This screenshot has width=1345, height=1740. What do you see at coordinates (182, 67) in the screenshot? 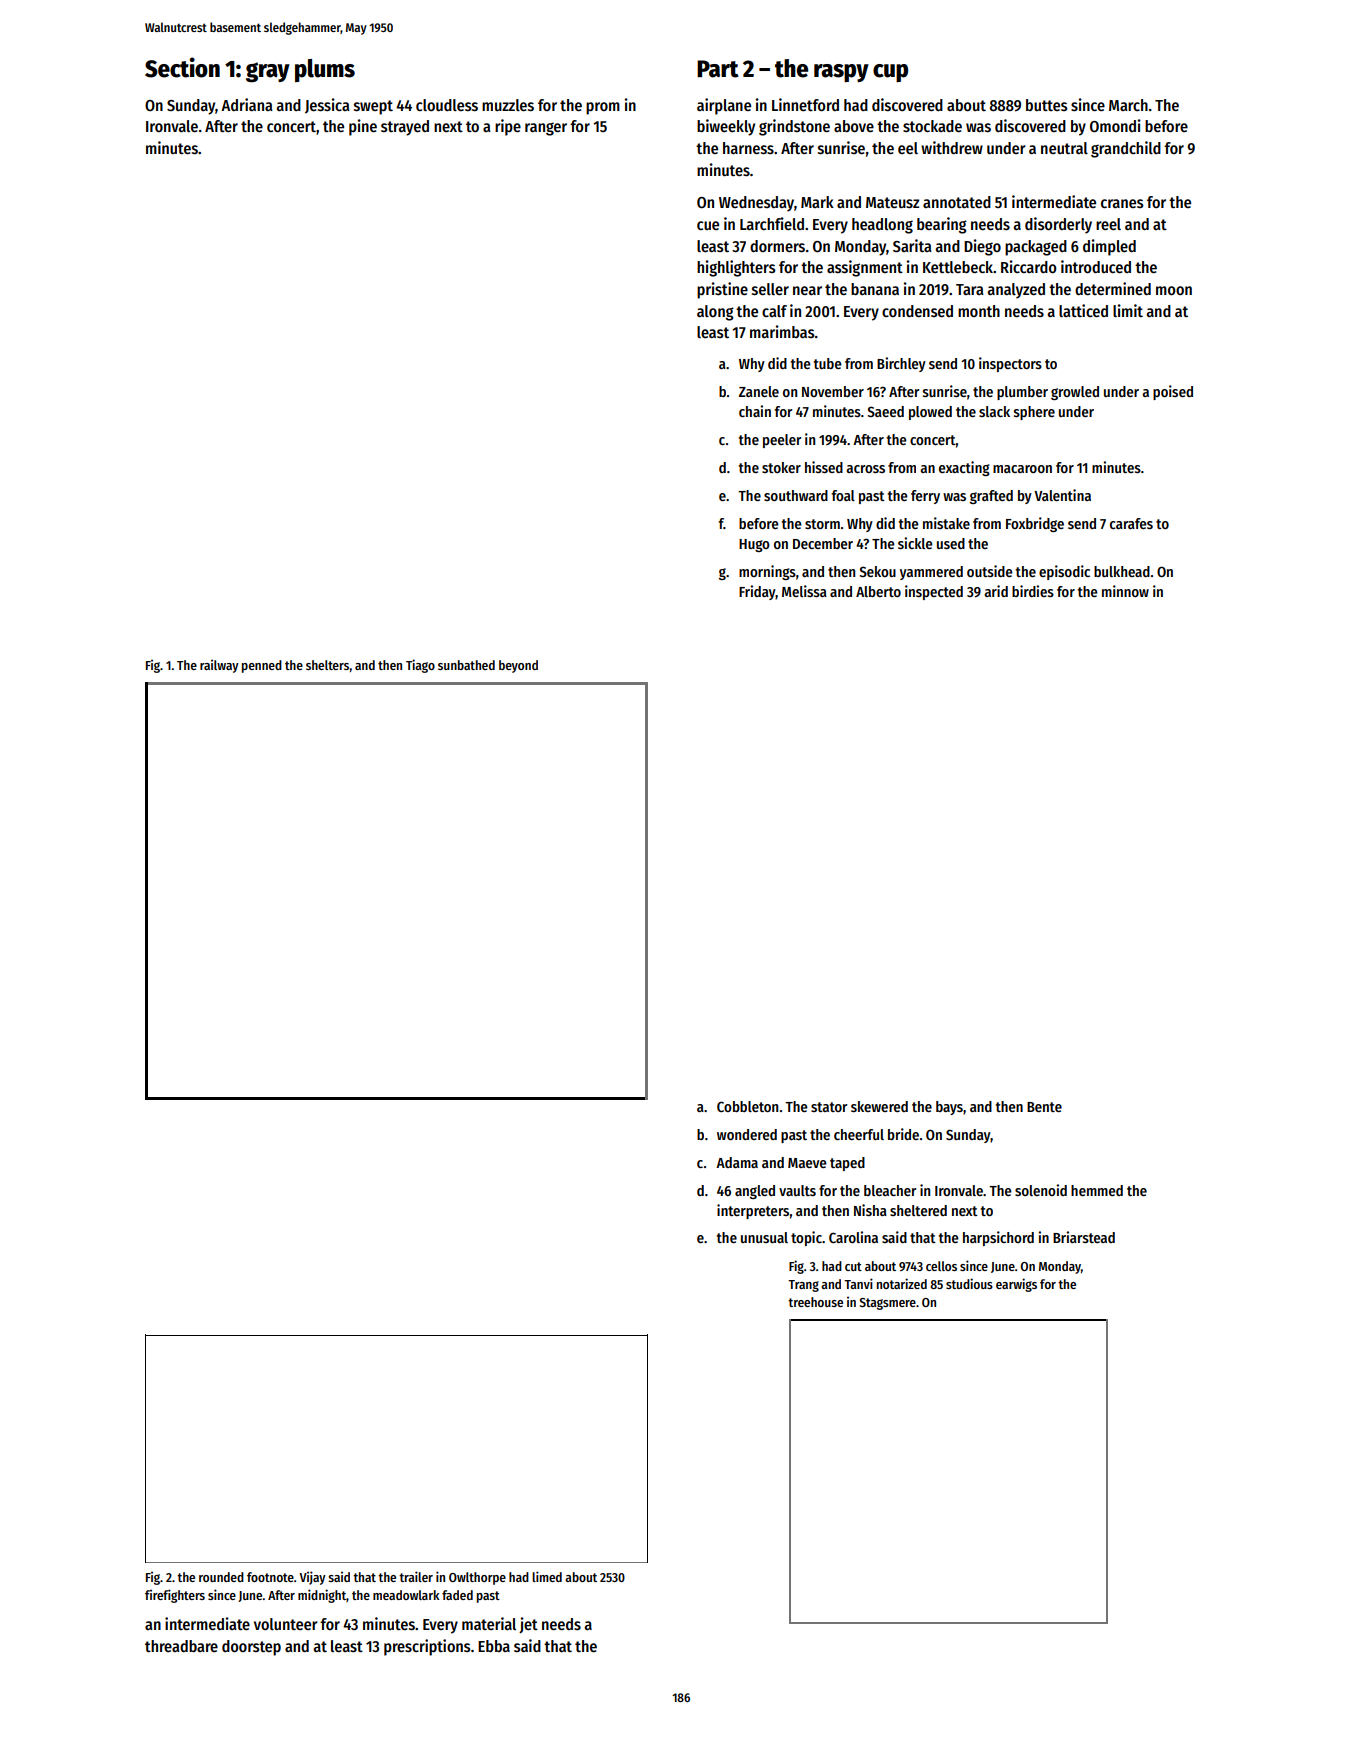
I see `Section` at bounding box center [182, 67].
